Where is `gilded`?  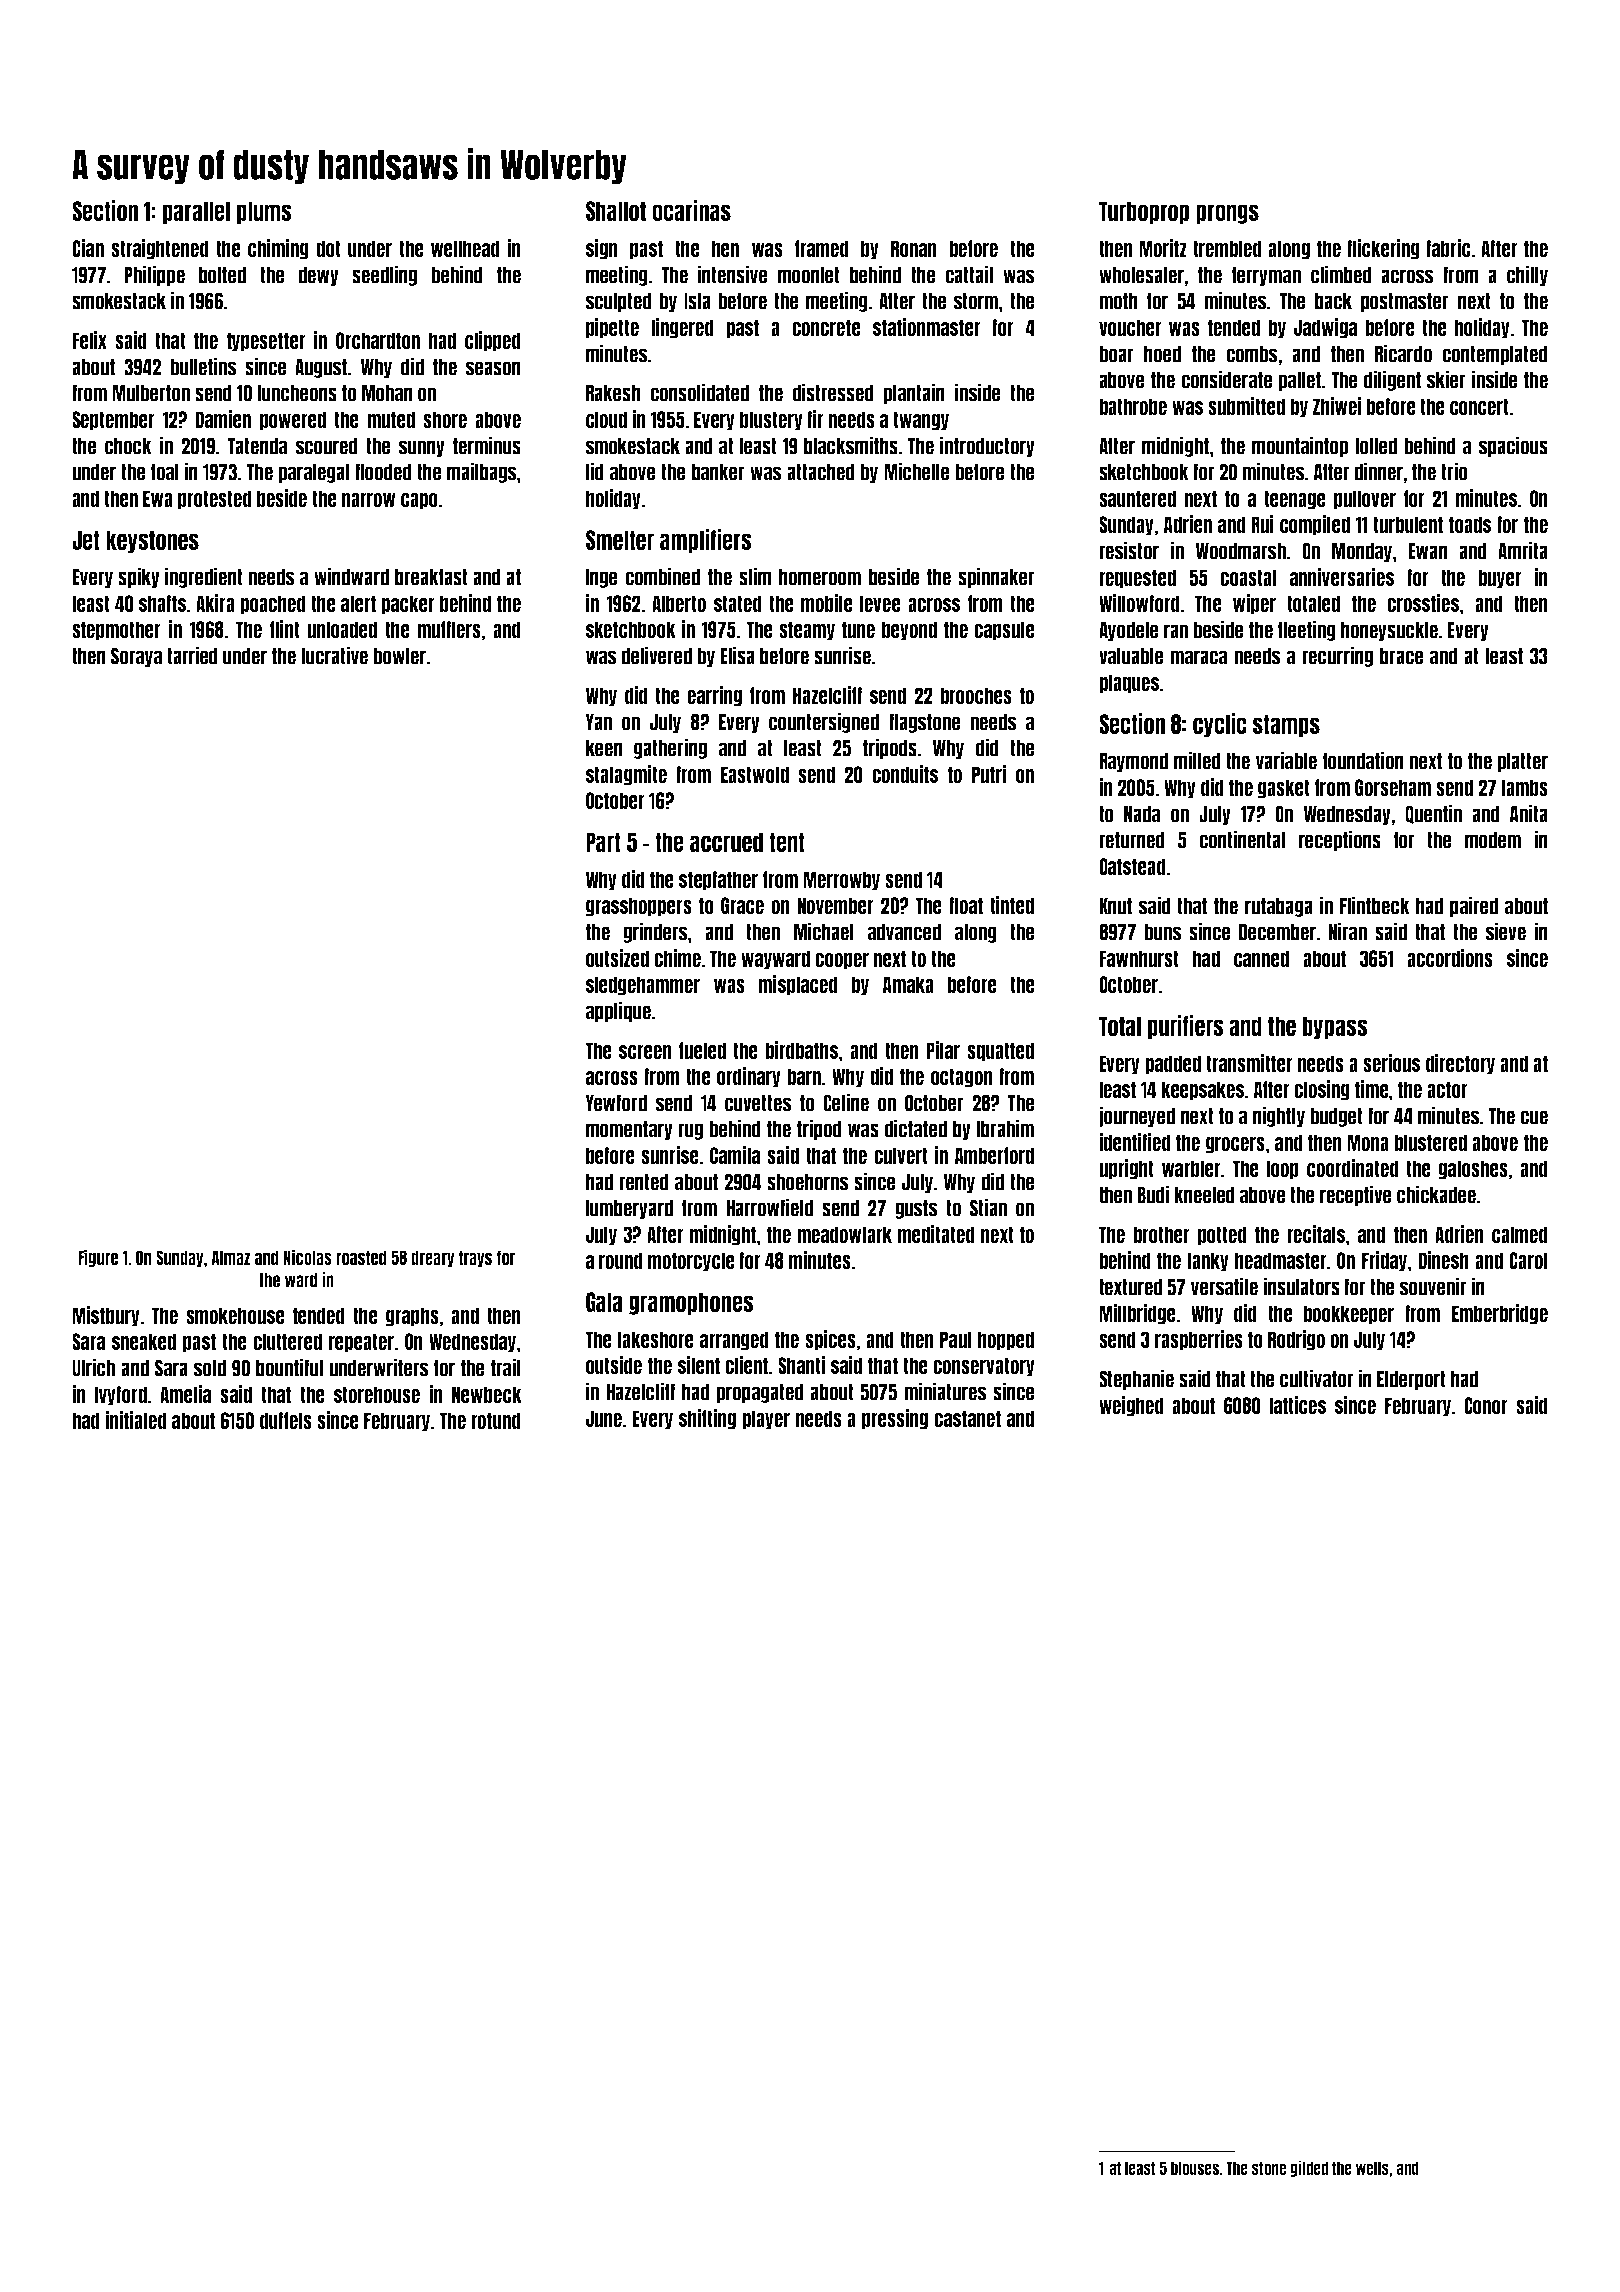
gilded is located at coordinates (1309, 2168).
